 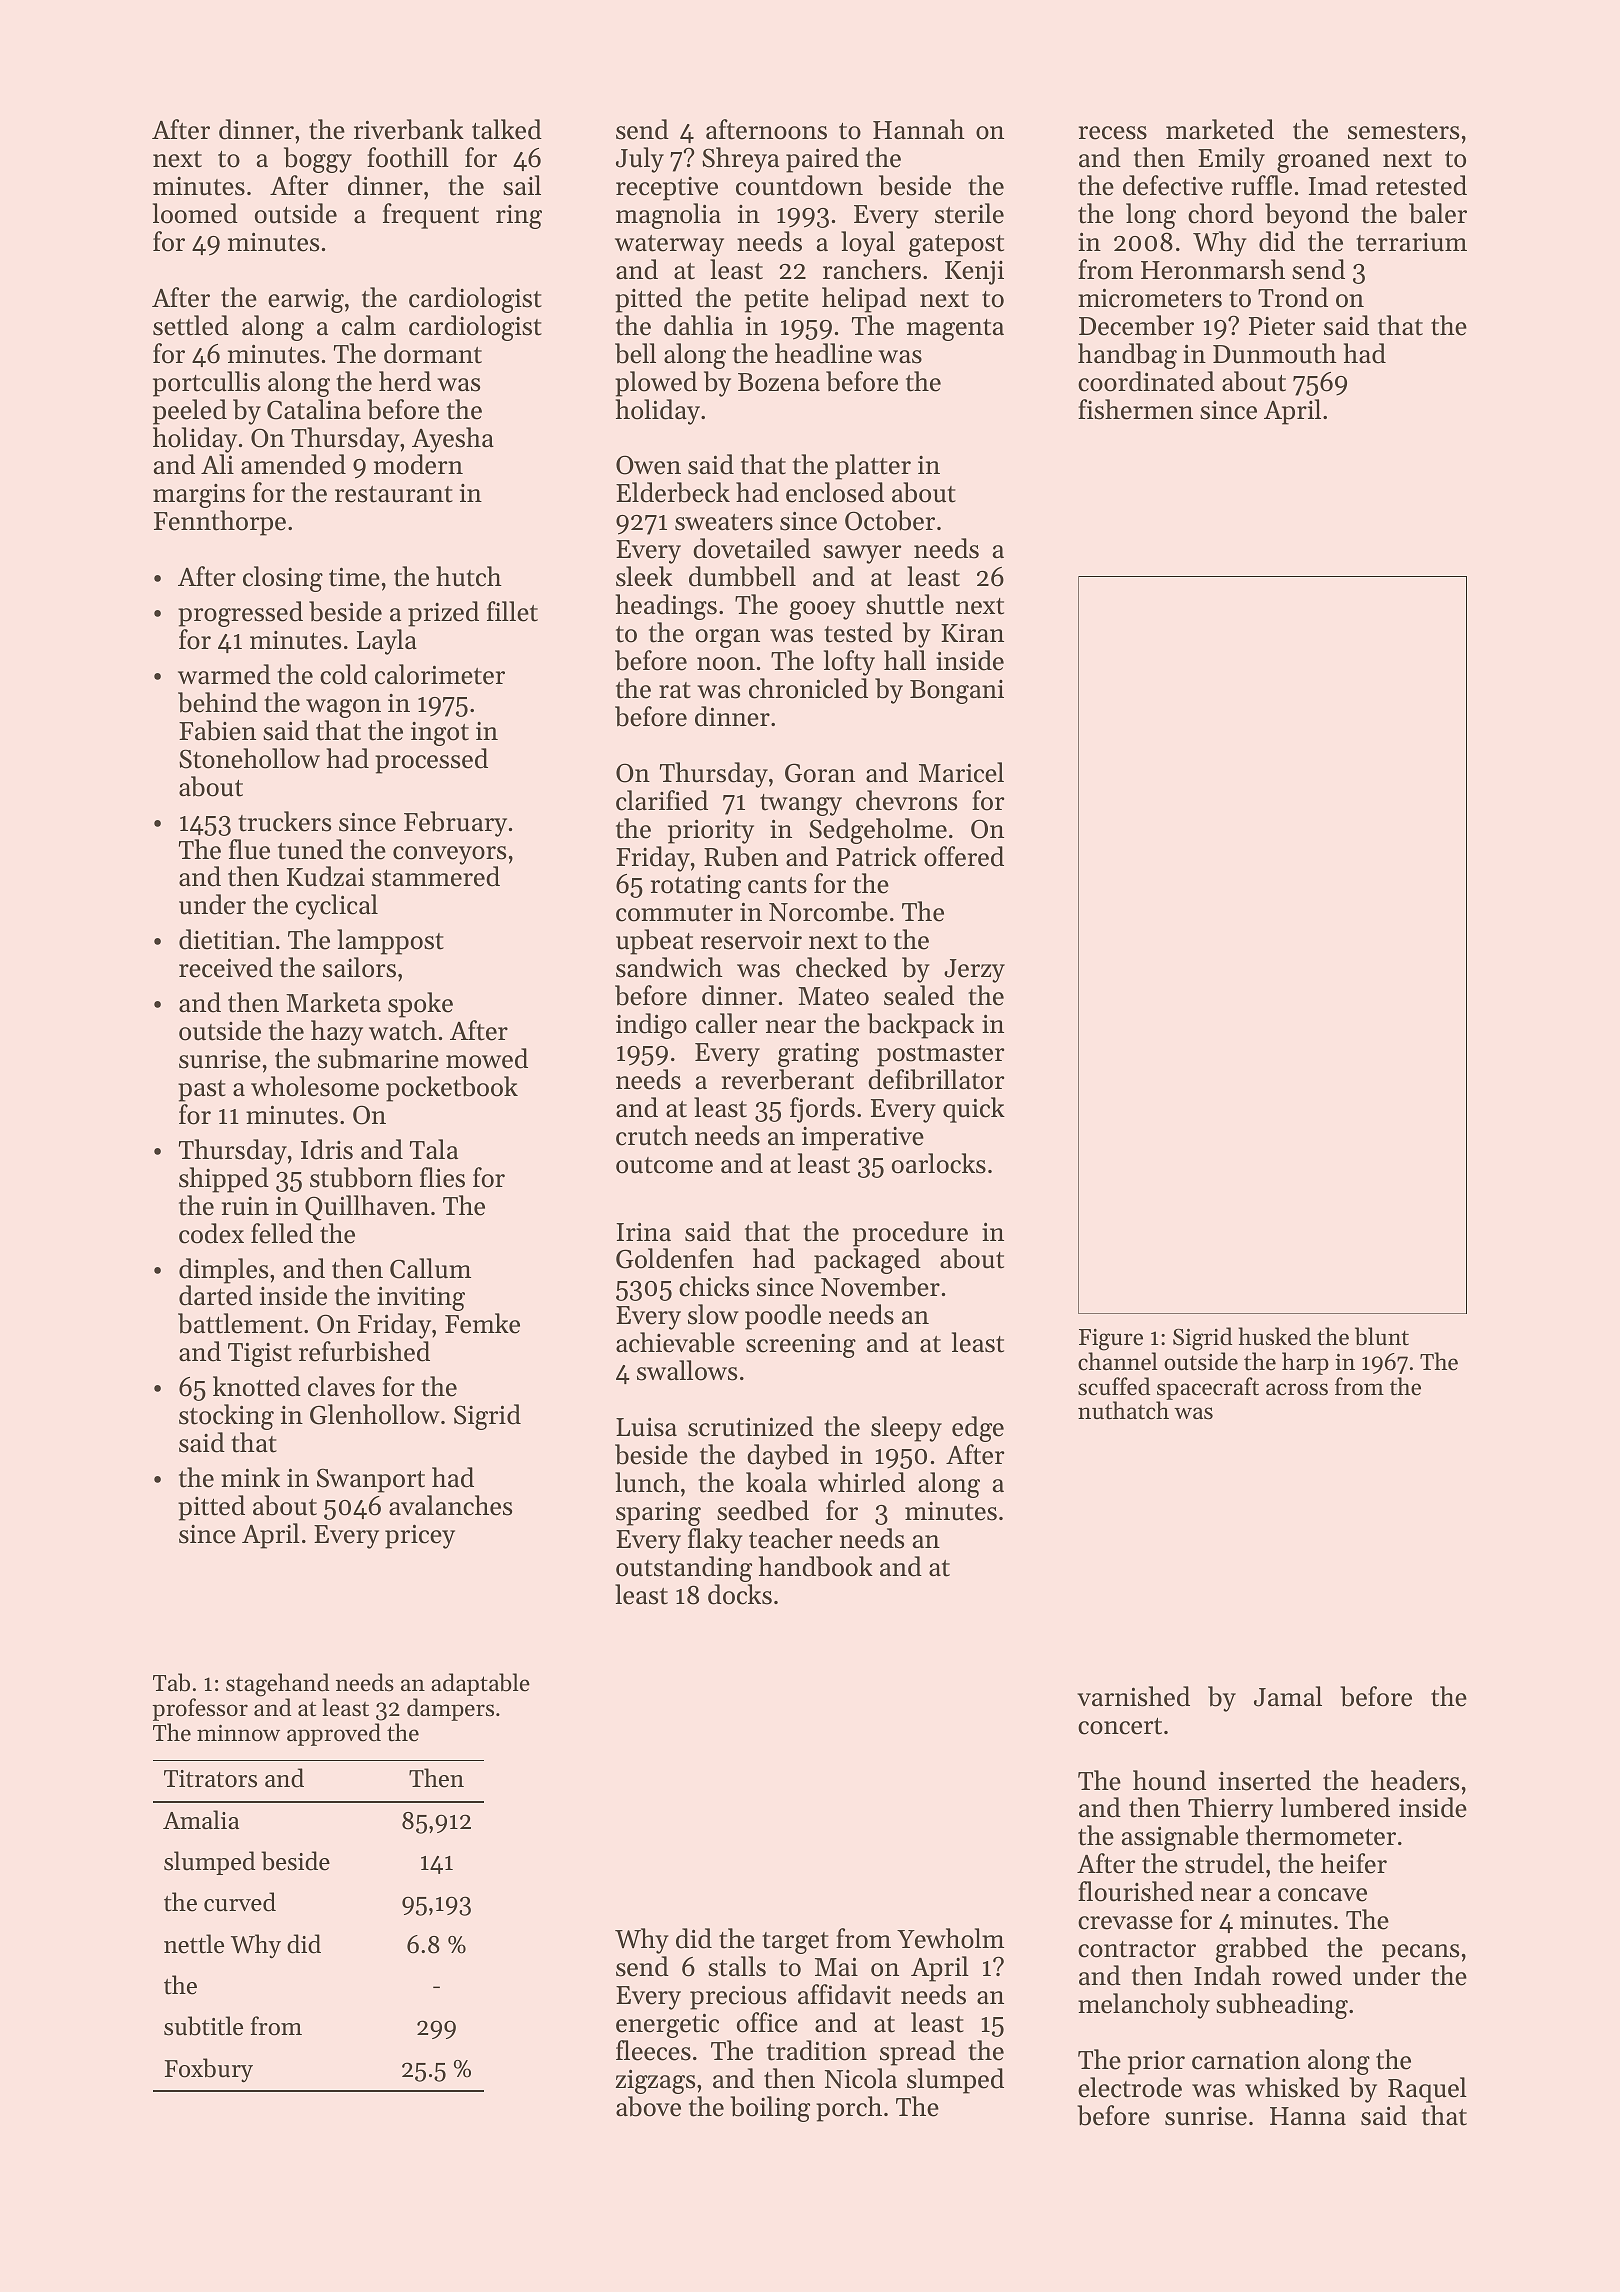 What do you see at coordinates (318, 160) in the page?
I see `boggy` at bounding box center [318, 160].
